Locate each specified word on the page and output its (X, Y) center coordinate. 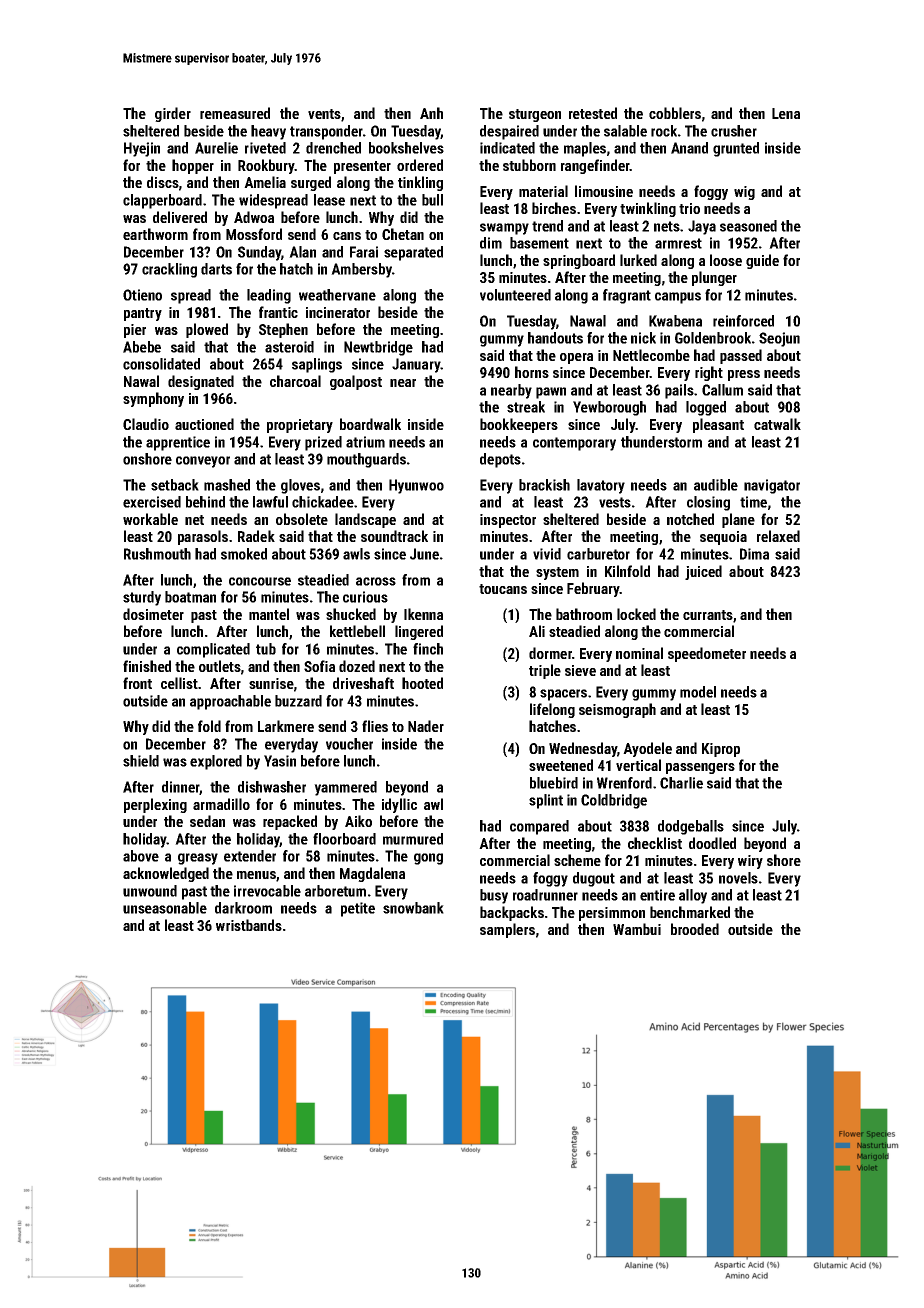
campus (678, 298)
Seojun (779, 339)
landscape (365, 520)
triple (545, 671)
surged (311, 183)
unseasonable (165, 908)
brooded (695, 929)
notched (690, 519)
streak (526, 407)
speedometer (707, 654)
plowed (207, 330)
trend (547, 226)
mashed (227, 485)
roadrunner (545, 895)
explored (216, 762)
